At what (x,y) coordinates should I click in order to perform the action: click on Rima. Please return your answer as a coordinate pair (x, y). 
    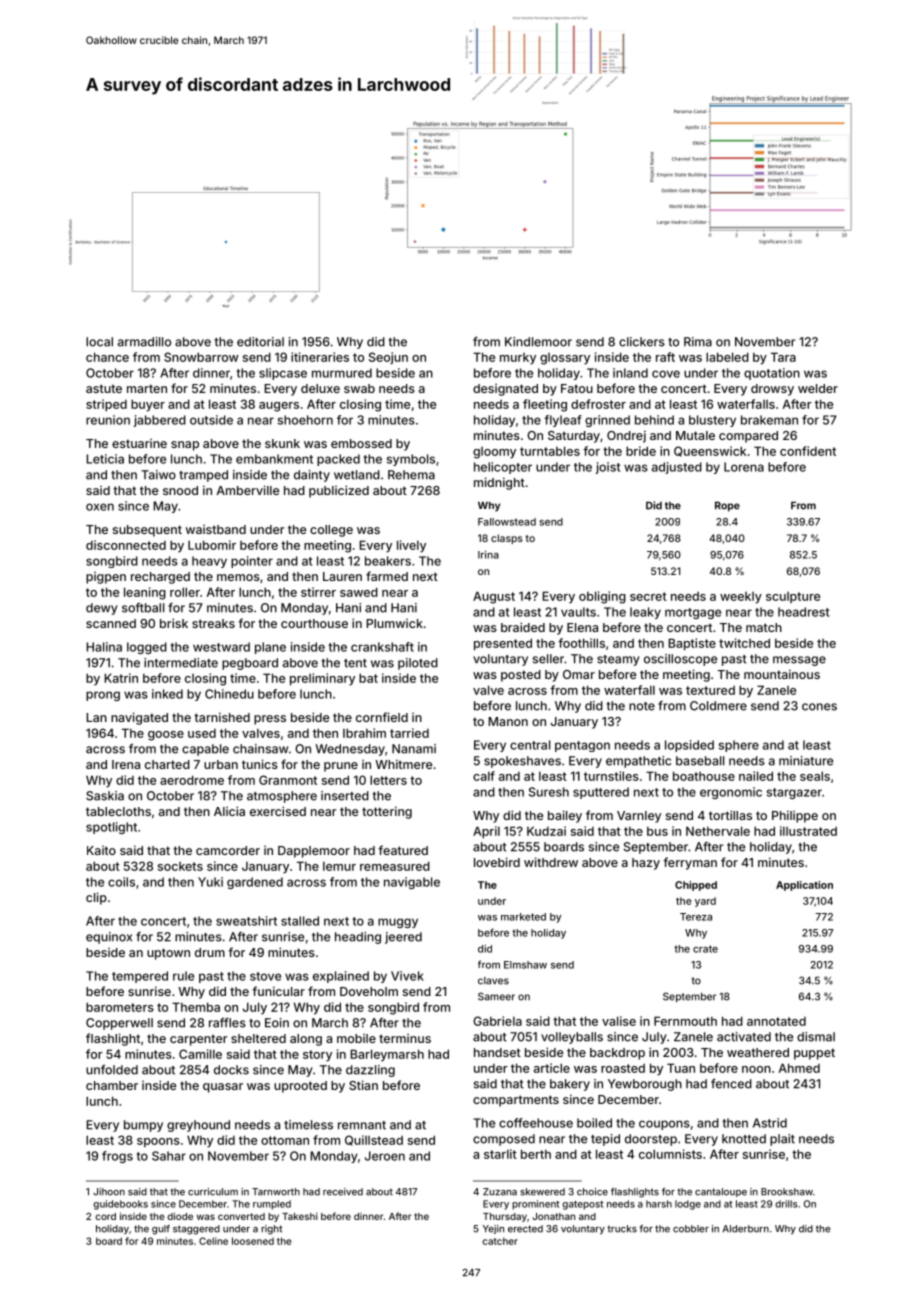
    Looking at the image, I should click on (698, 342).
